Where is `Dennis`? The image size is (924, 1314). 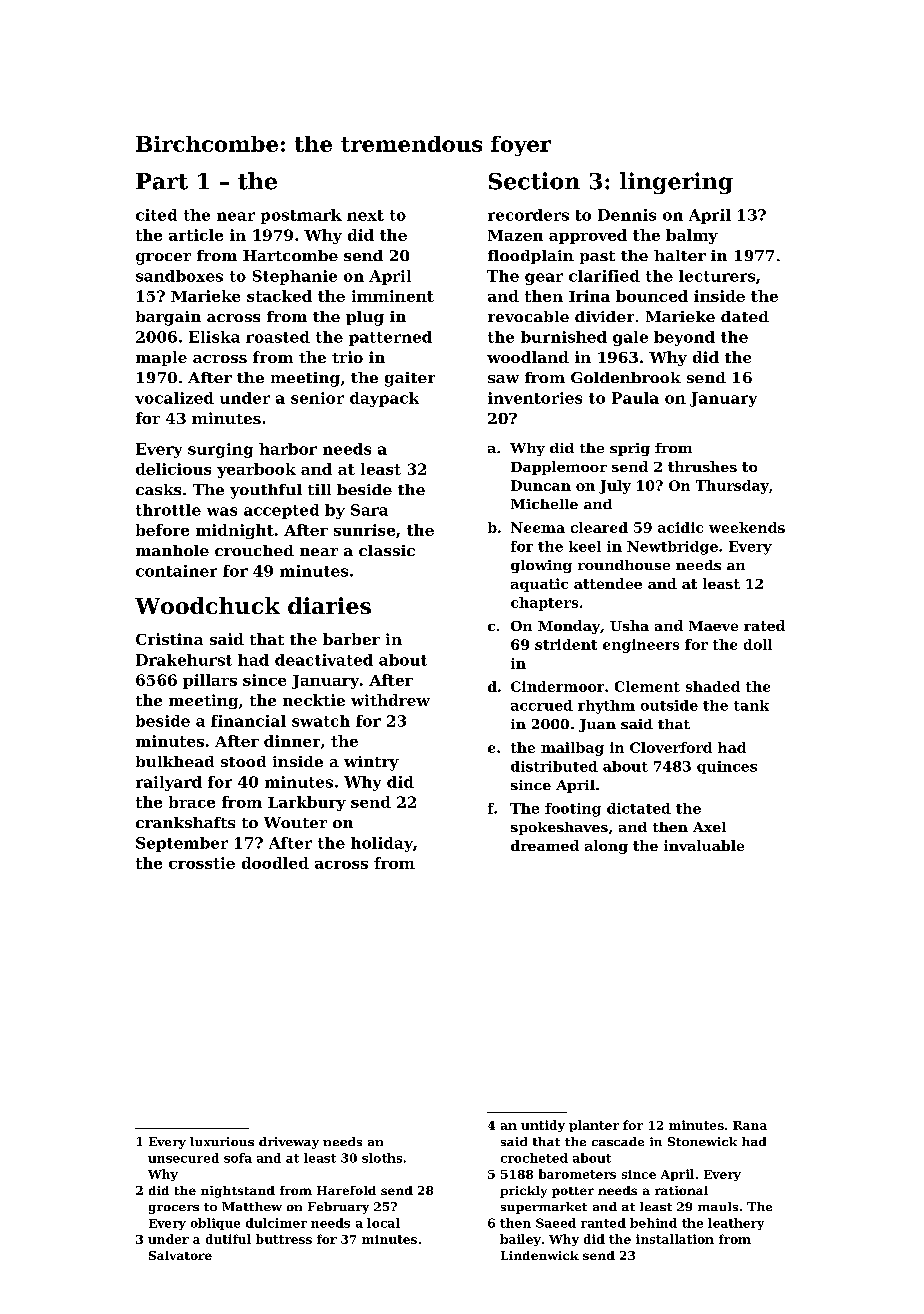
Dennis is located at coordinates (627, 215).
